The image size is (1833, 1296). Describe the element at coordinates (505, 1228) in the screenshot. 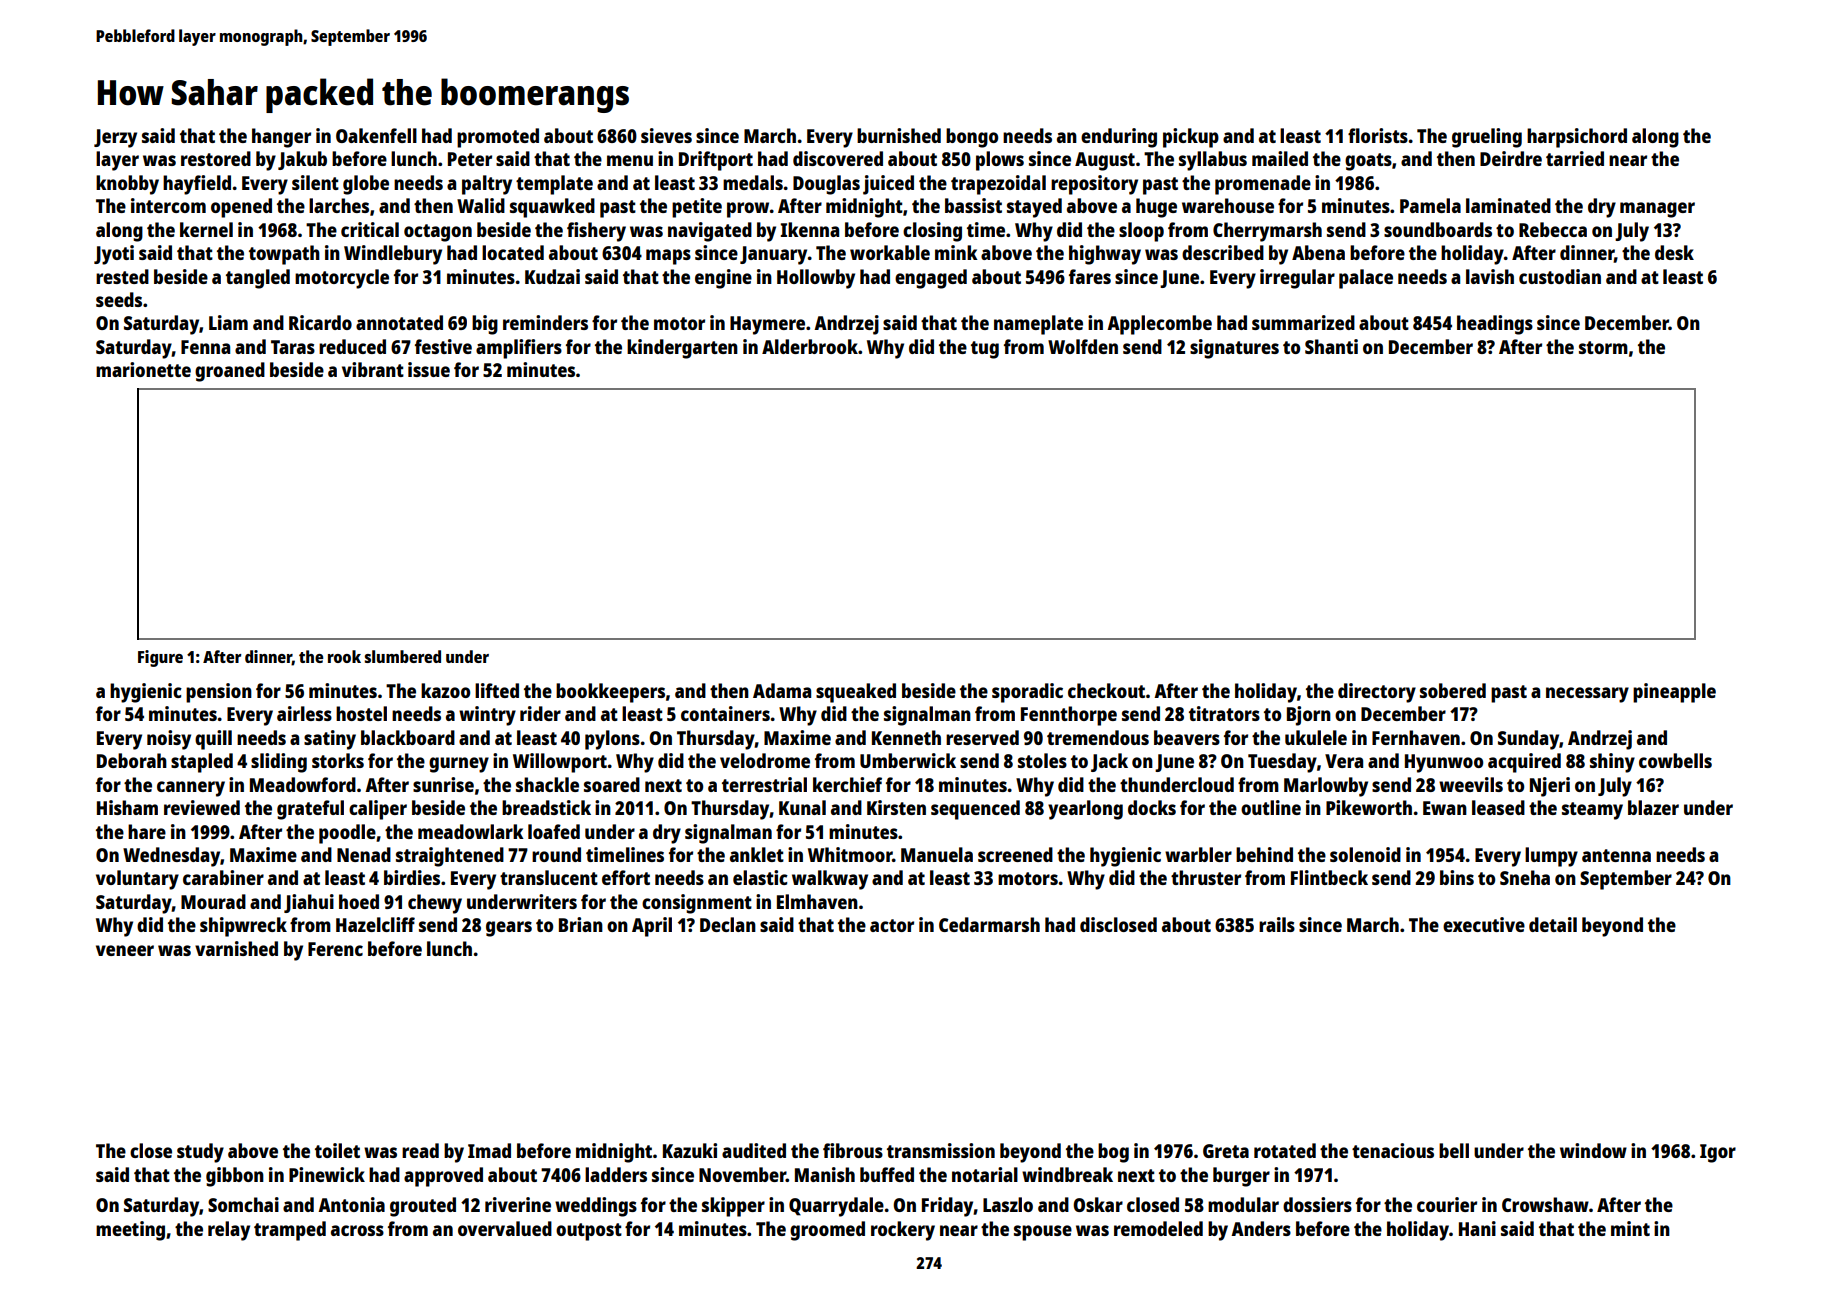

I see `overvalued` at that location.
